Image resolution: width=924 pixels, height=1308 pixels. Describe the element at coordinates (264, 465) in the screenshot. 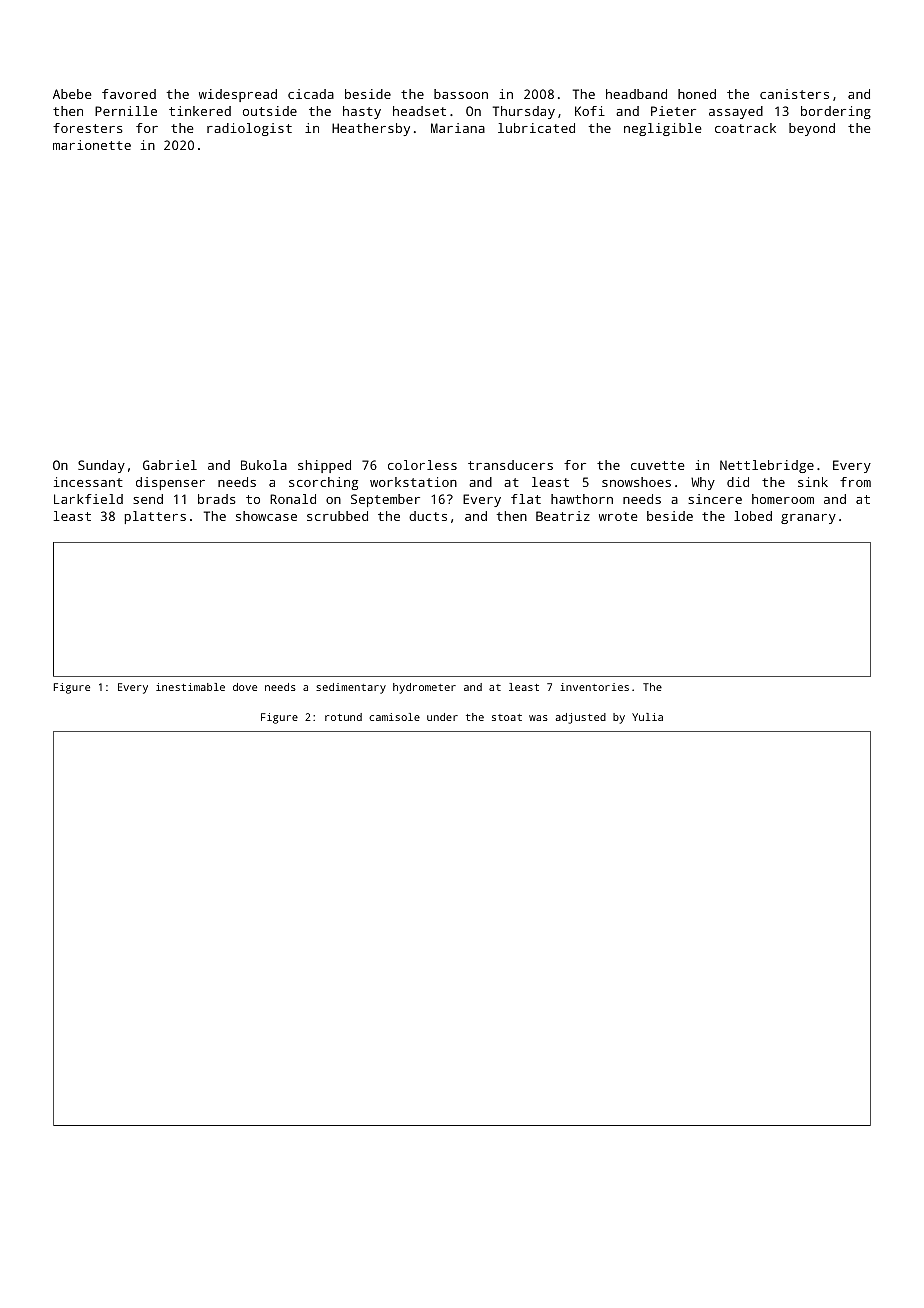

I see `Bukola` at that location.
